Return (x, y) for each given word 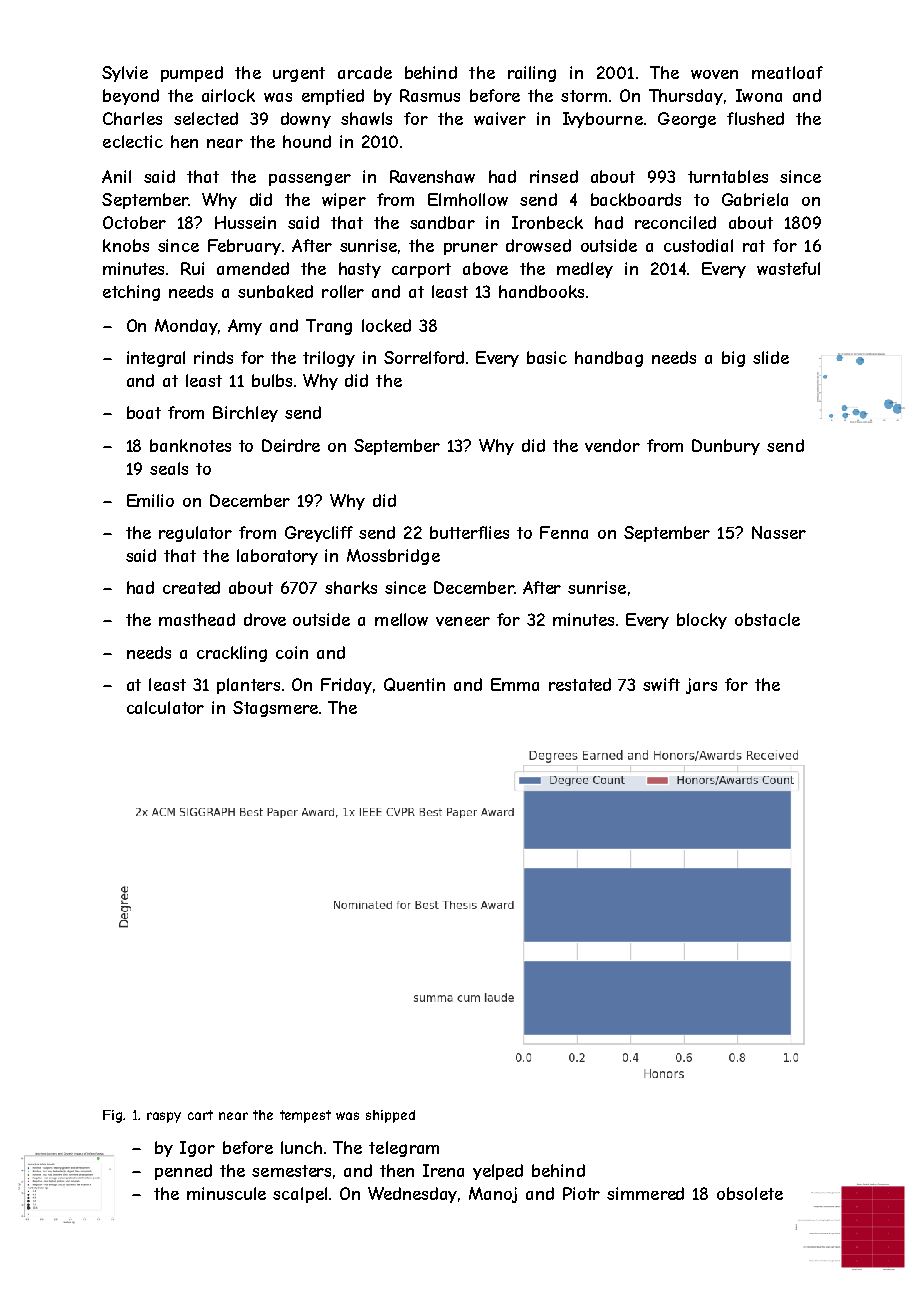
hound (307, 141)
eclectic (133, 141)
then (397, 1170)
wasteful (788, 268)
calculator (165, 707)
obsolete (750, 1193)
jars (701, 686)
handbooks (541, 291)
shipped (390, 1116)
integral (156, 359)
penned (183, 1172)
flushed (755, 118)
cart (200, 1115)
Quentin (414, 684)
